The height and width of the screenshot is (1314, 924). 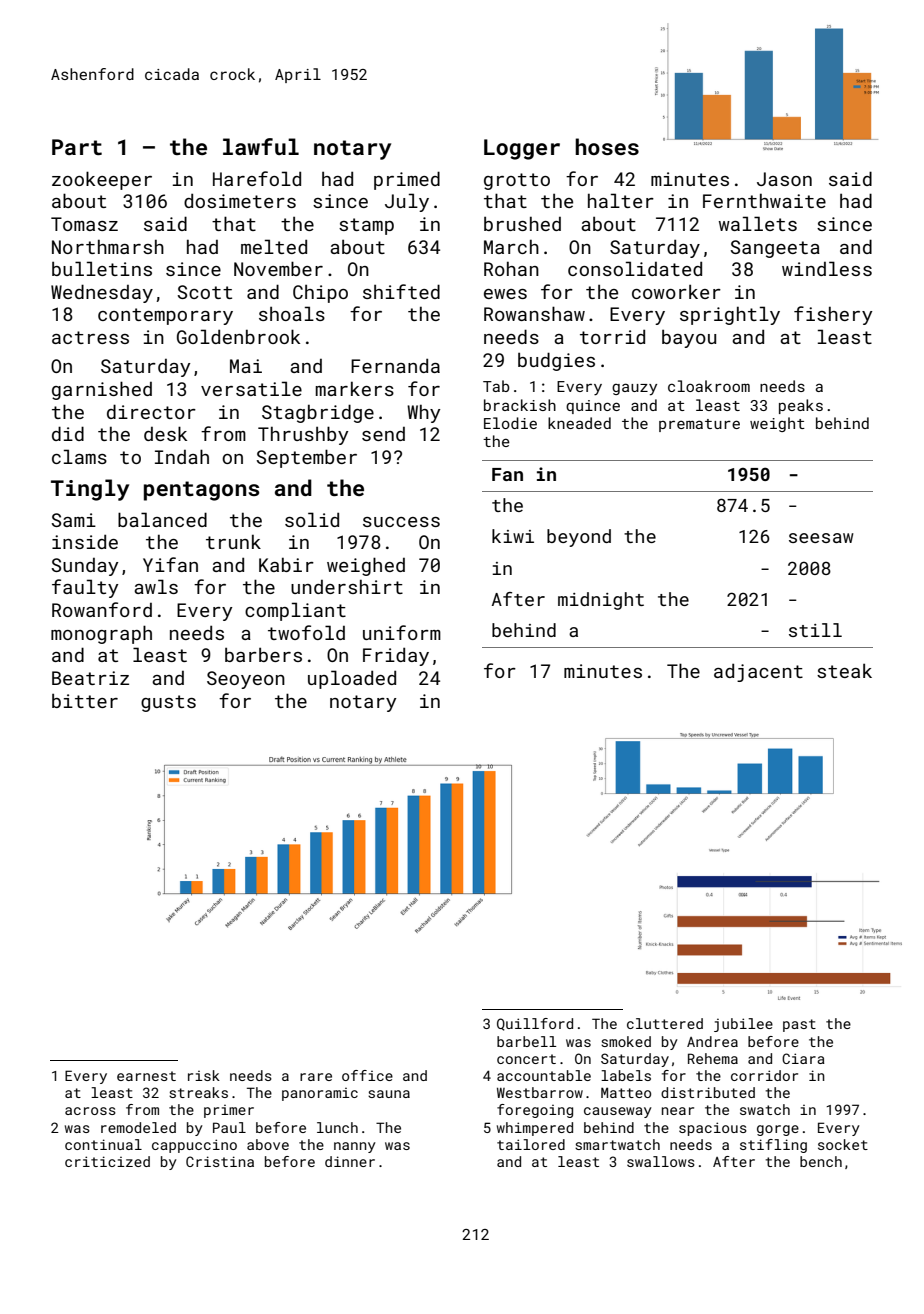 I want to click on weight, so click(x=777, y=424).
